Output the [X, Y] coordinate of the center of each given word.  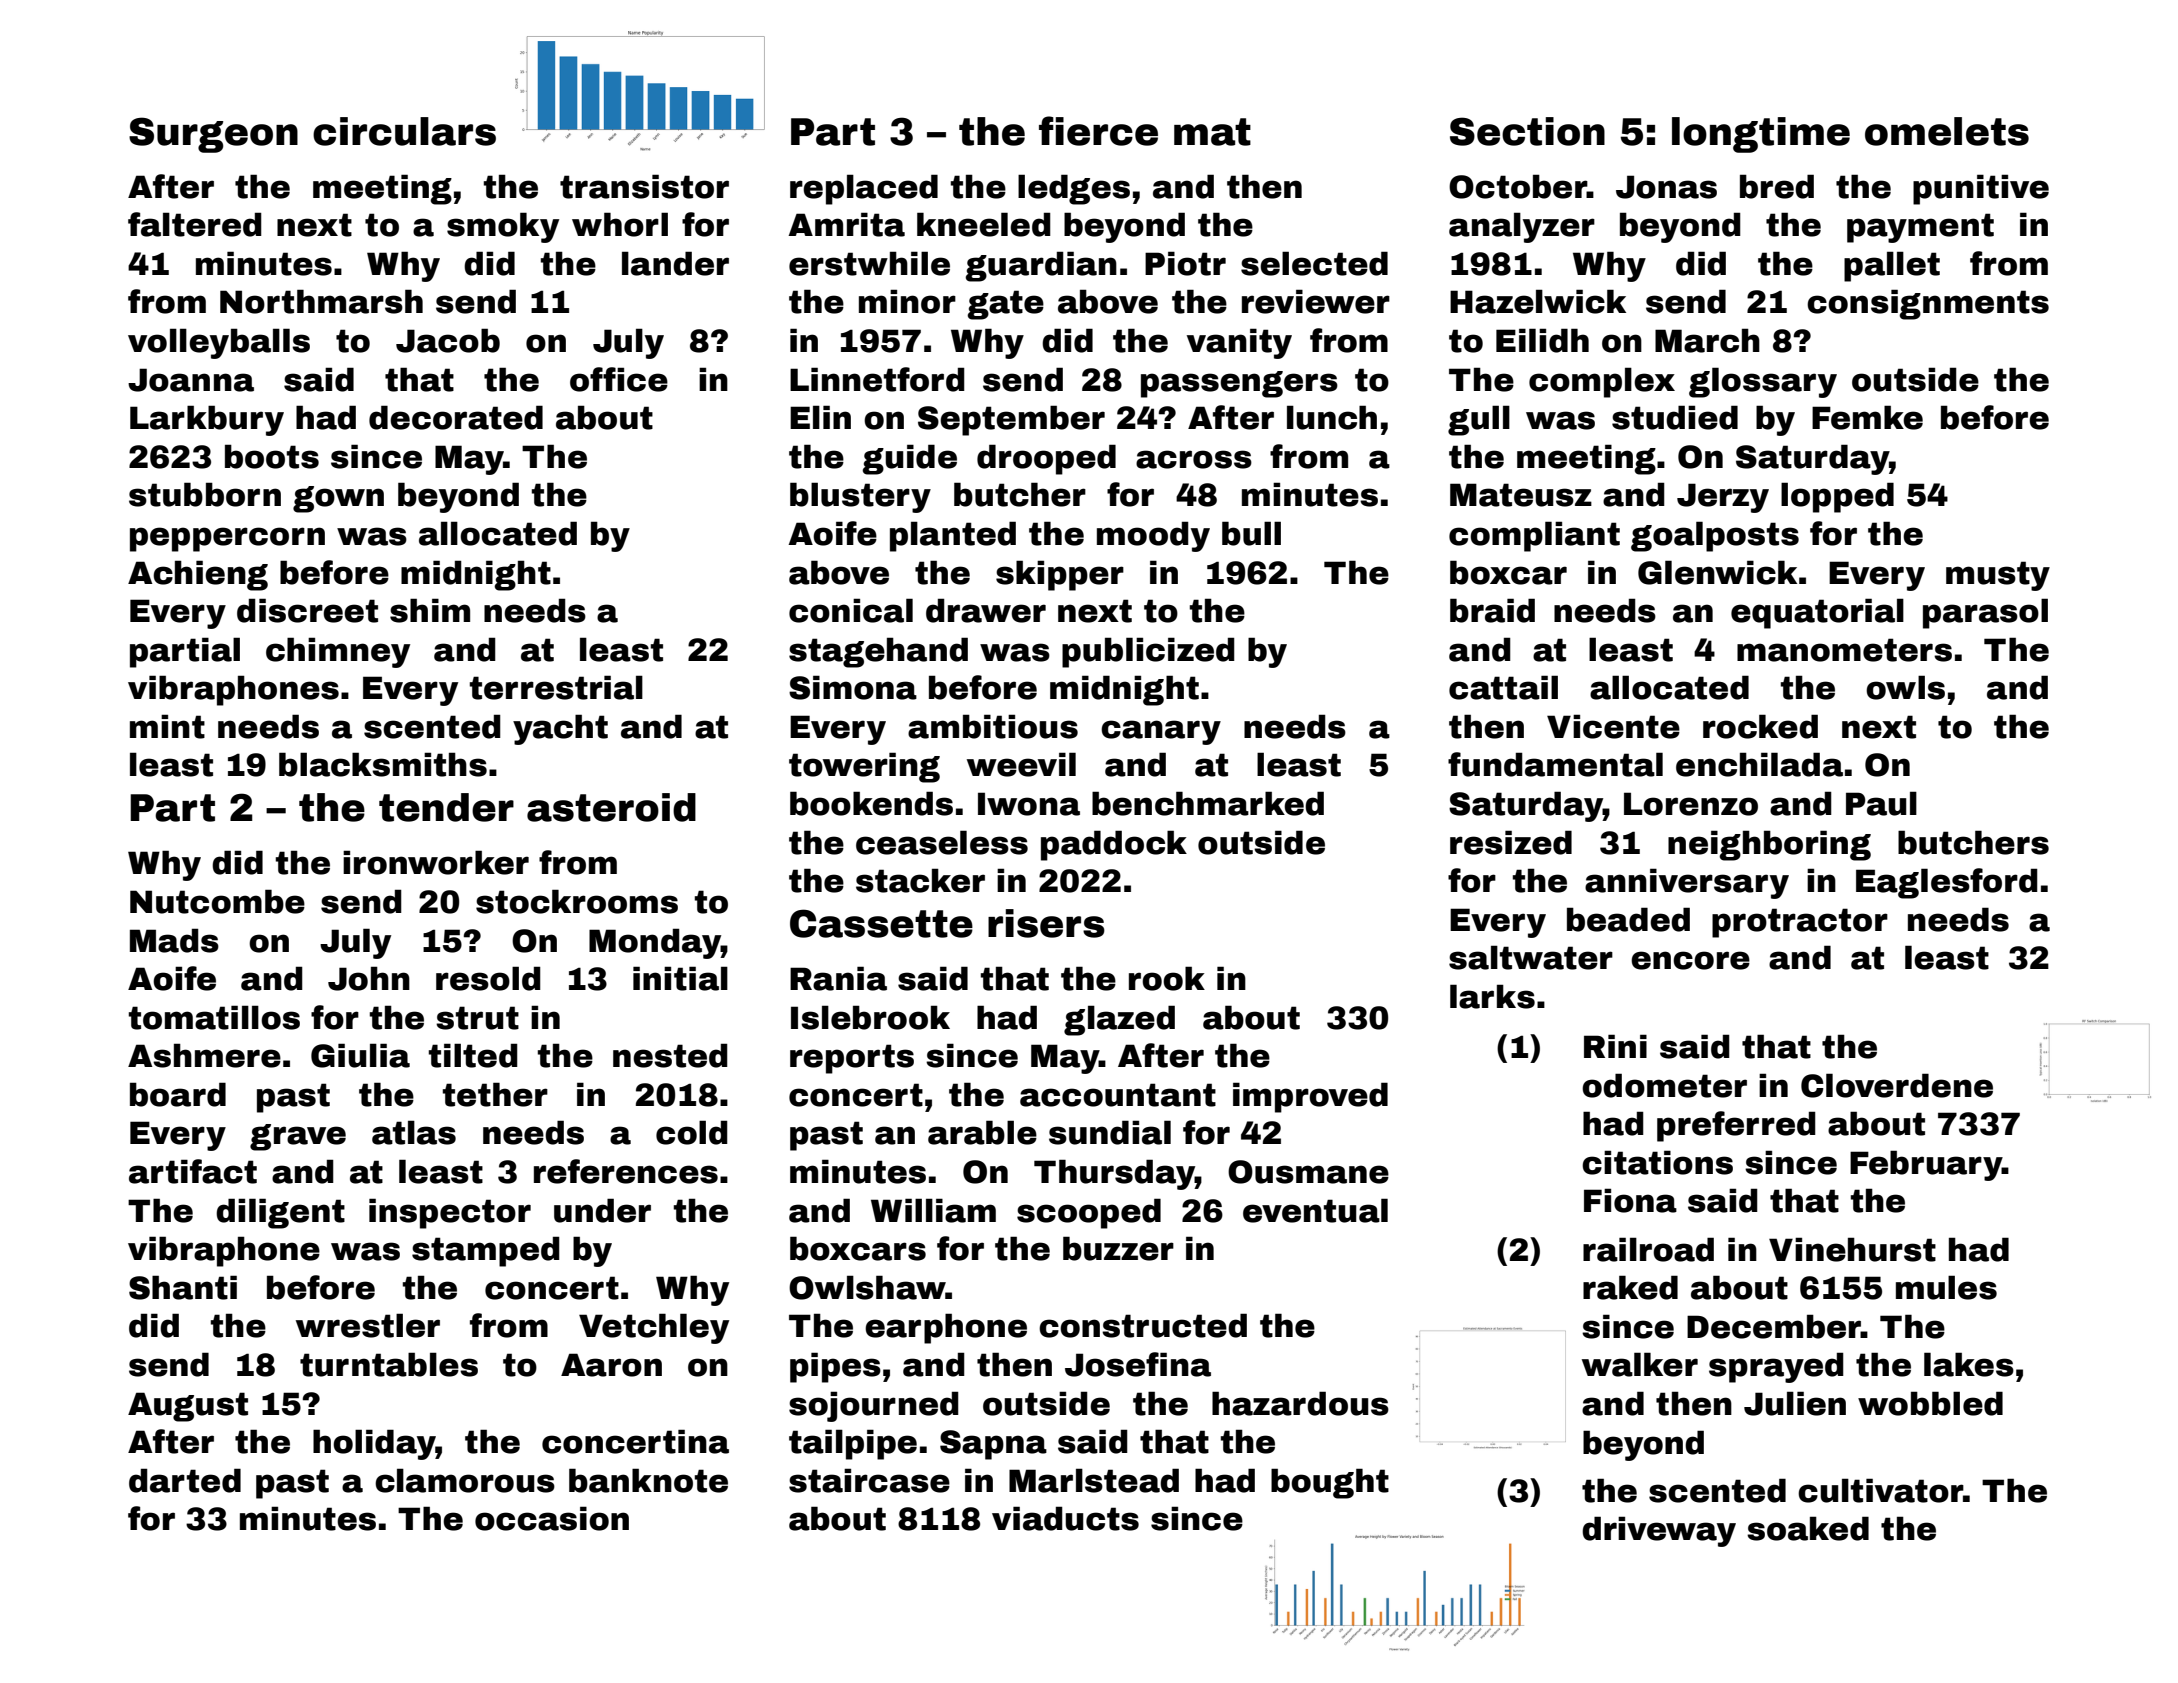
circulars [404, 131]
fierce [1098, 131]
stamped [486, 1251]
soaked [1808, 1528]
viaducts [1065, 1518]
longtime [1761, 135]
